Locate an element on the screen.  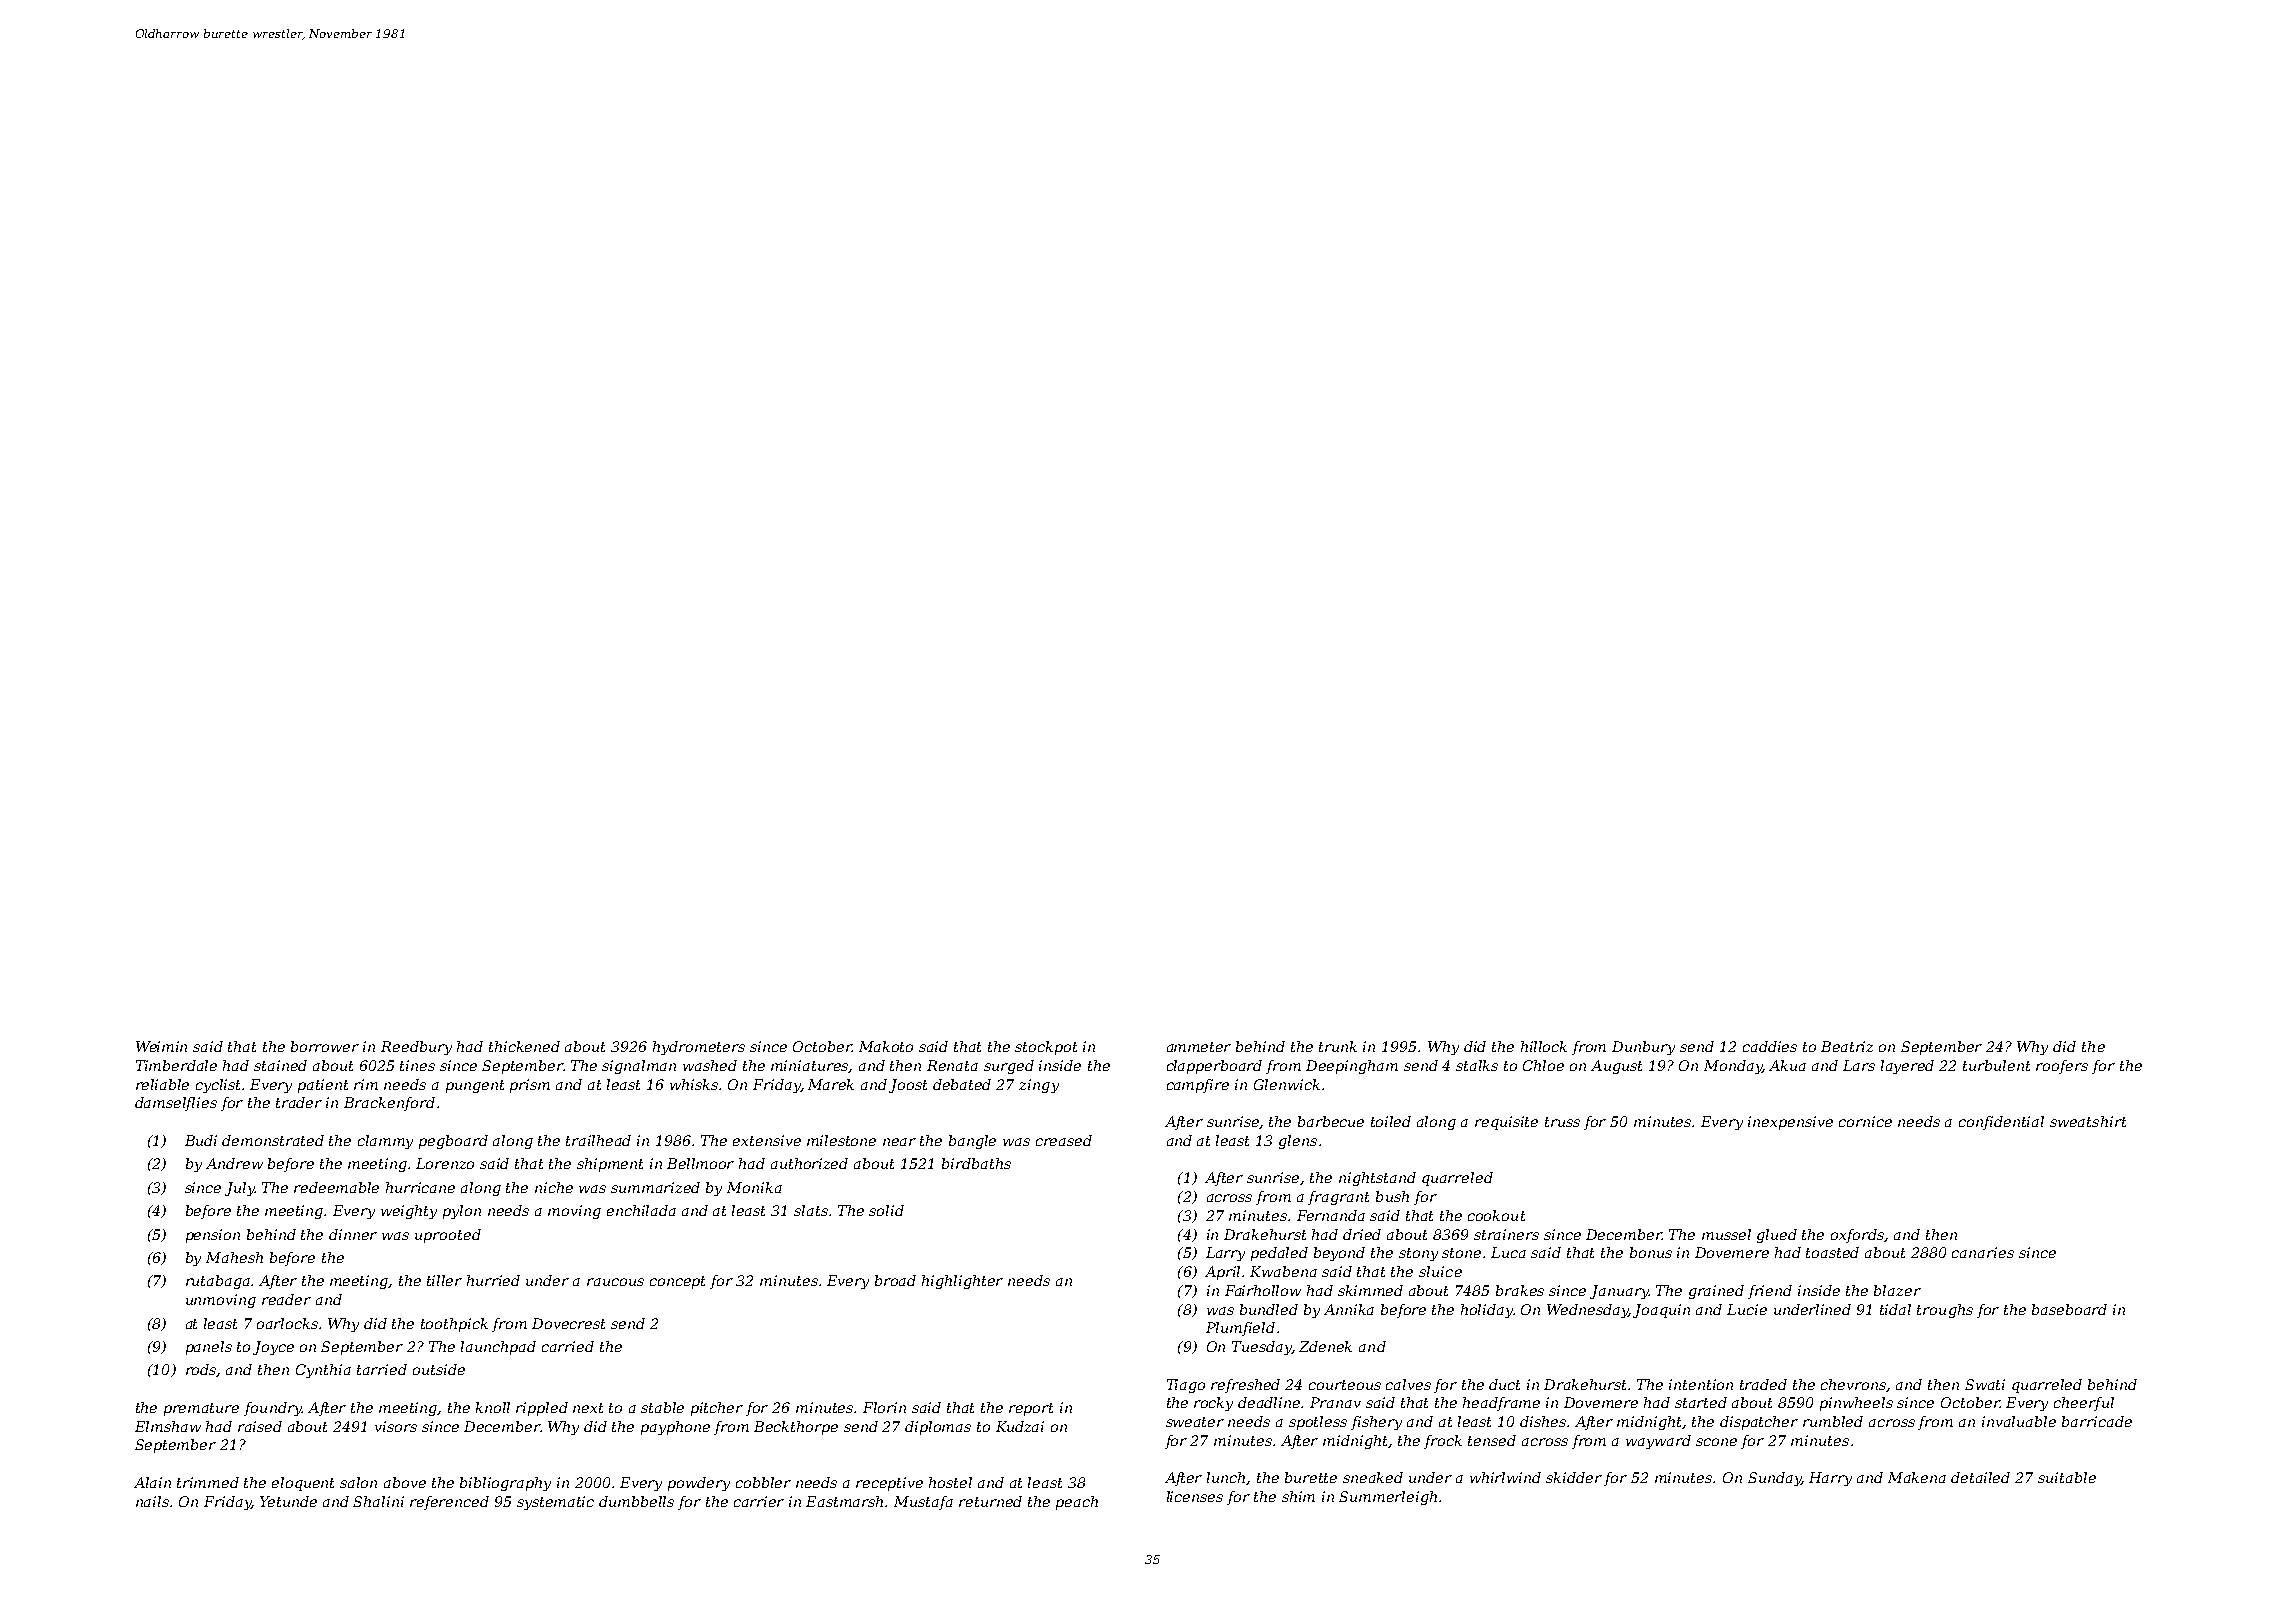
started is located at coordinates (1701, 1402).
